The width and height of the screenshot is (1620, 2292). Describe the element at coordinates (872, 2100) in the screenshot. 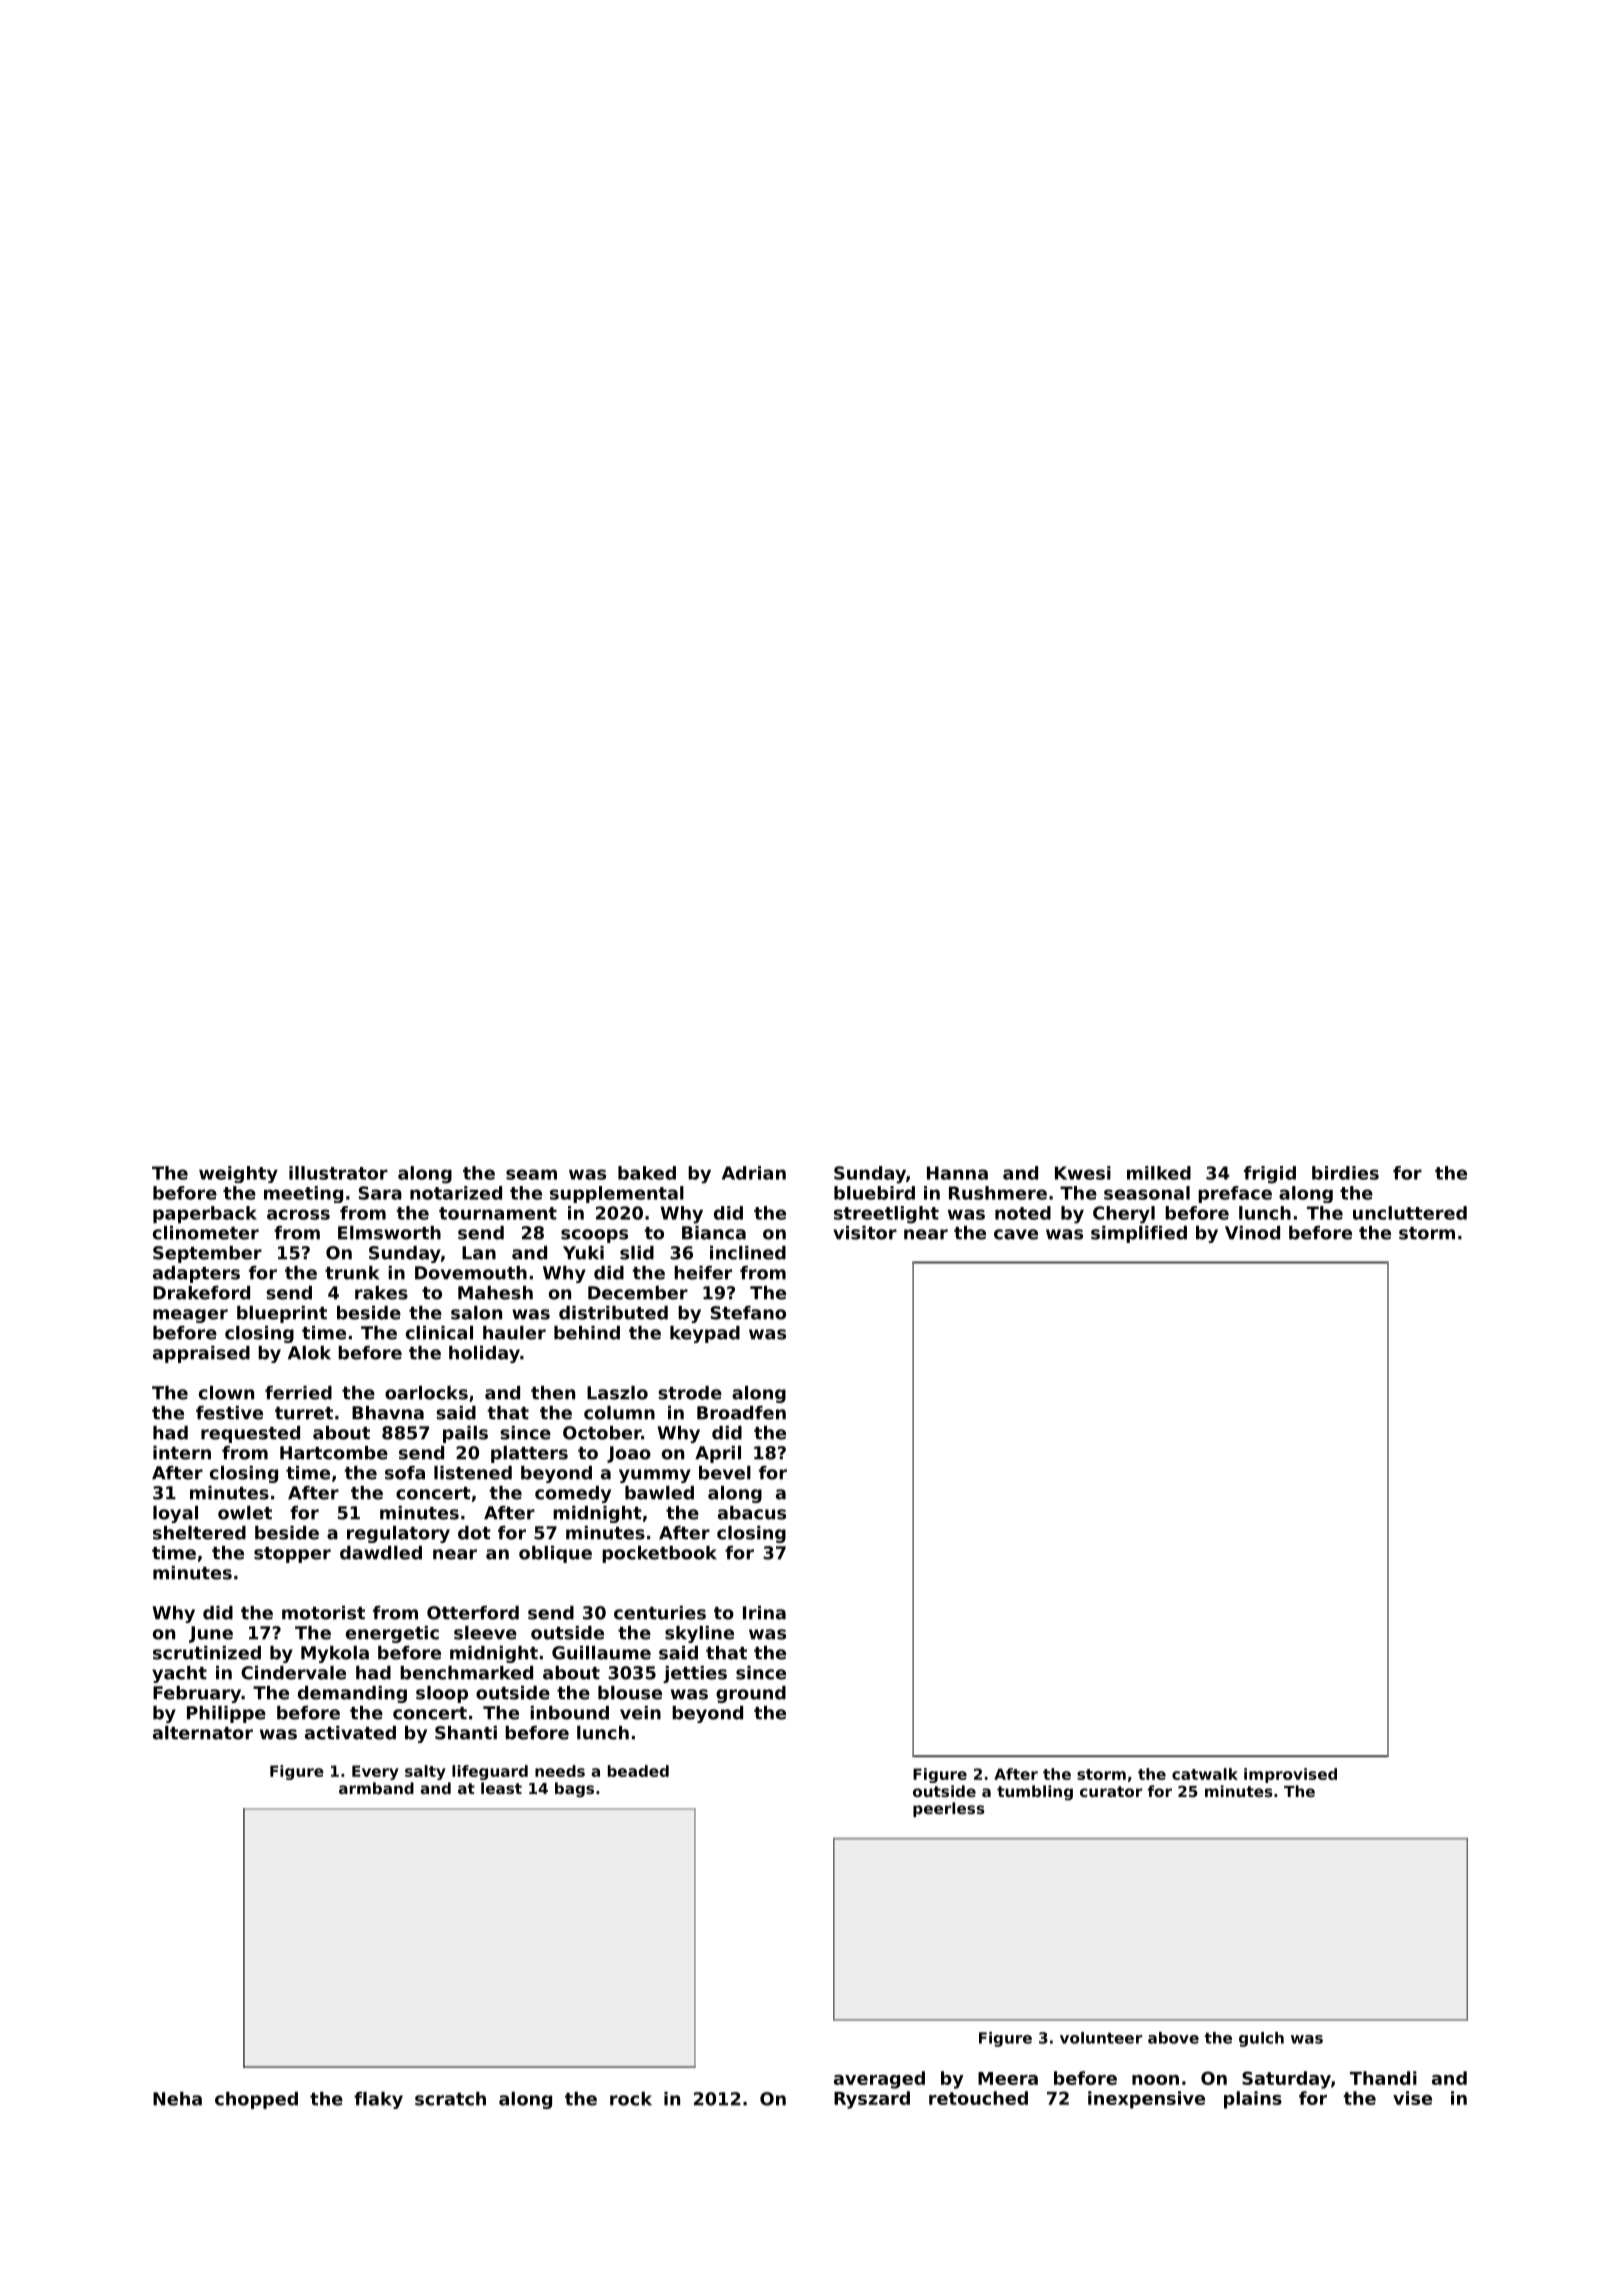

I see `Ryszard` at that location.
